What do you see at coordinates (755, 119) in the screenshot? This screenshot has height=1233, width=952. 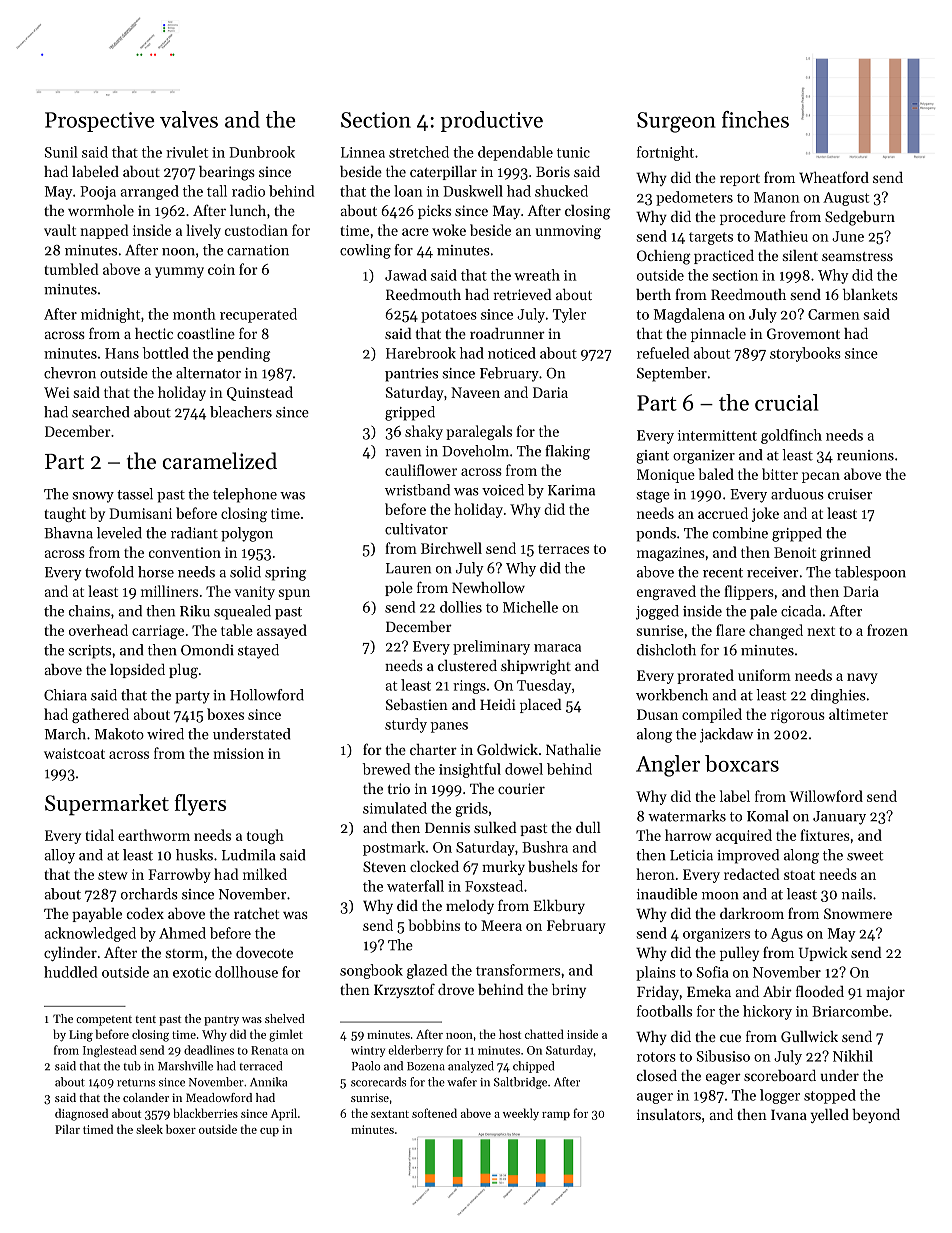 I see `finches` at bounding box center [755, 119].
